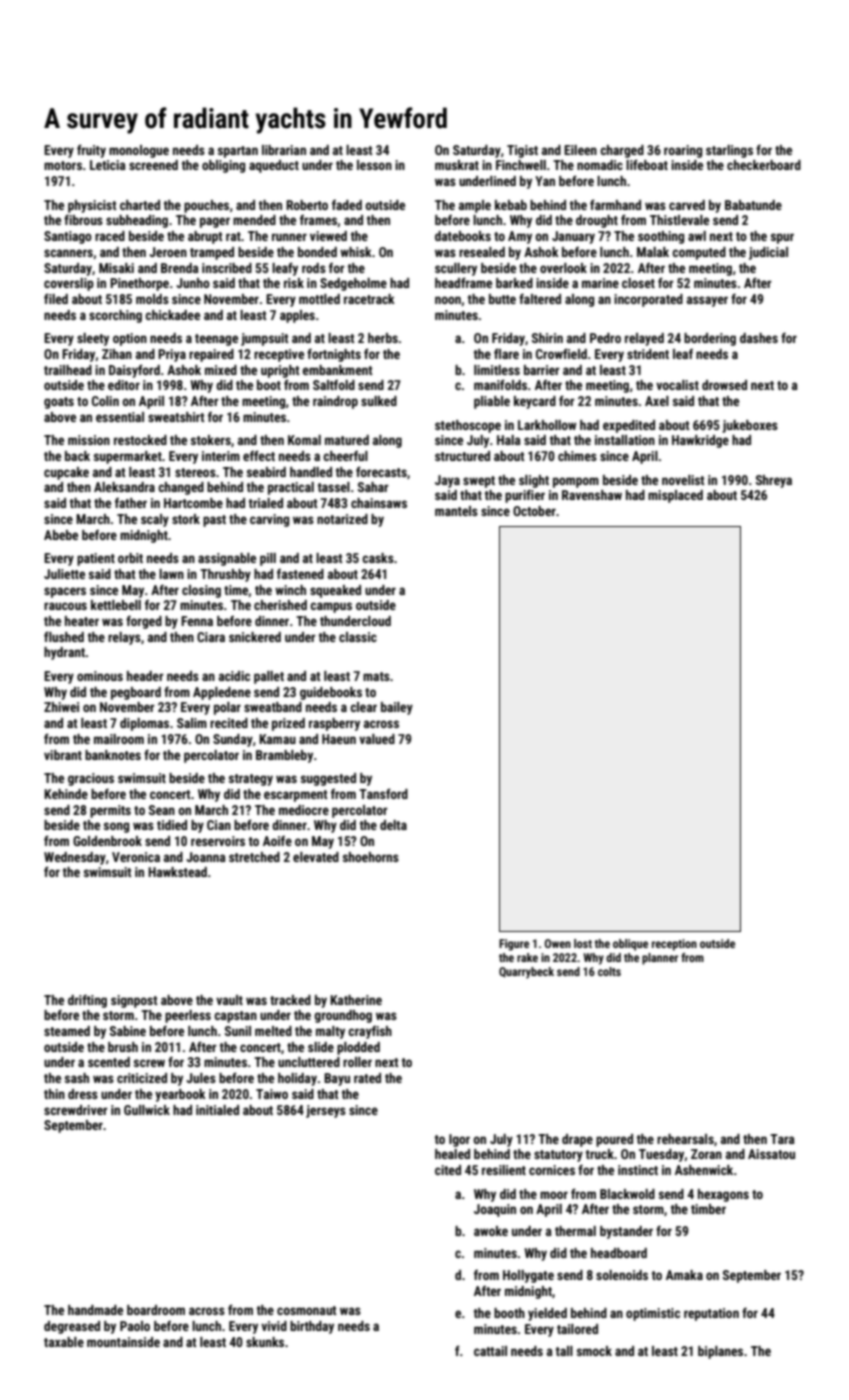 The height and width of the page is (1400, 849). What do you see at coordinates (526, 973) in the page?
I see `Quarrybeck` at bounding box center [526, 973].
